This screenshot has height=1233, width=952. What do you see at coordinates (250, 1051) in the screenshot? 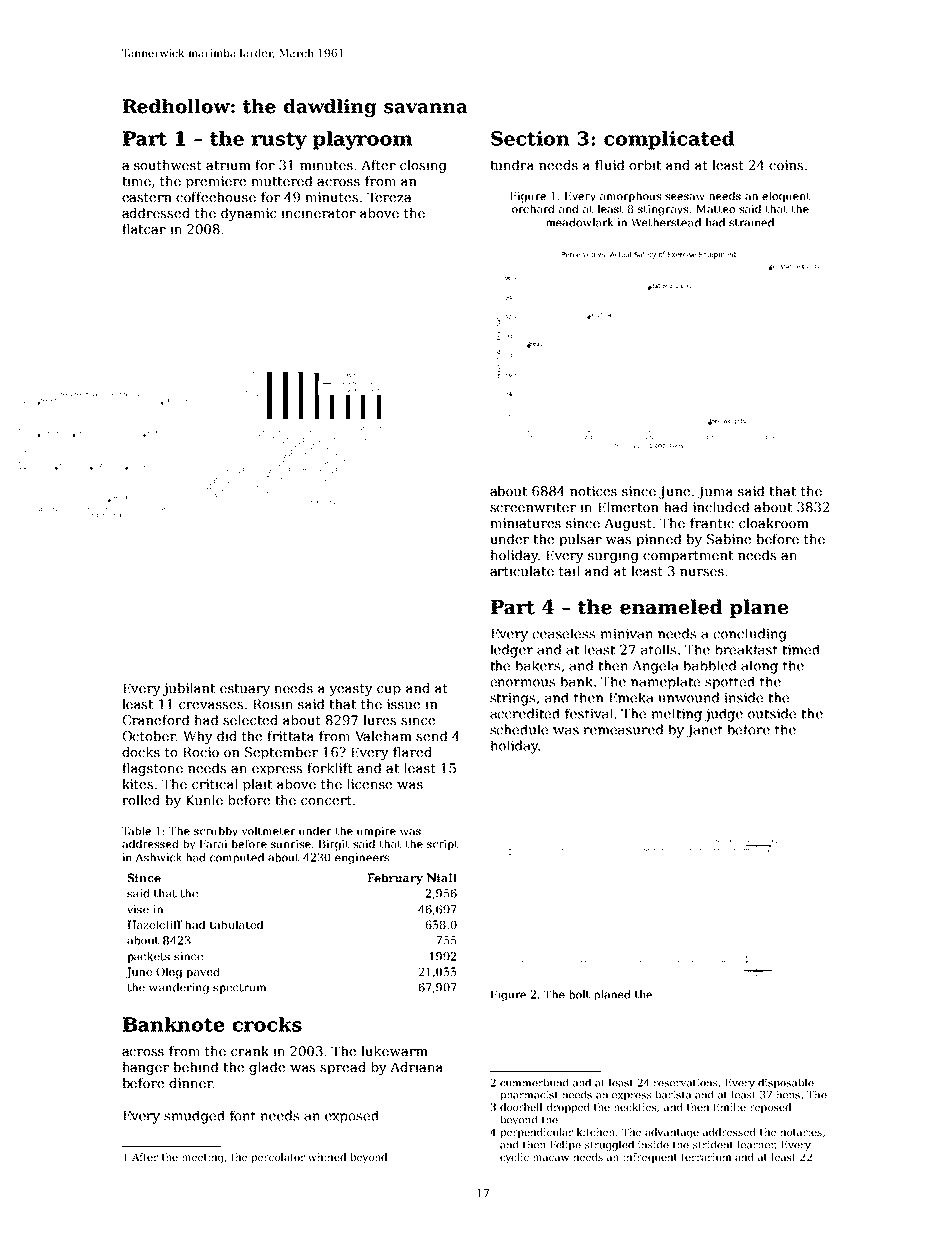
I see `crank` at bounding box center [250, 1051].
